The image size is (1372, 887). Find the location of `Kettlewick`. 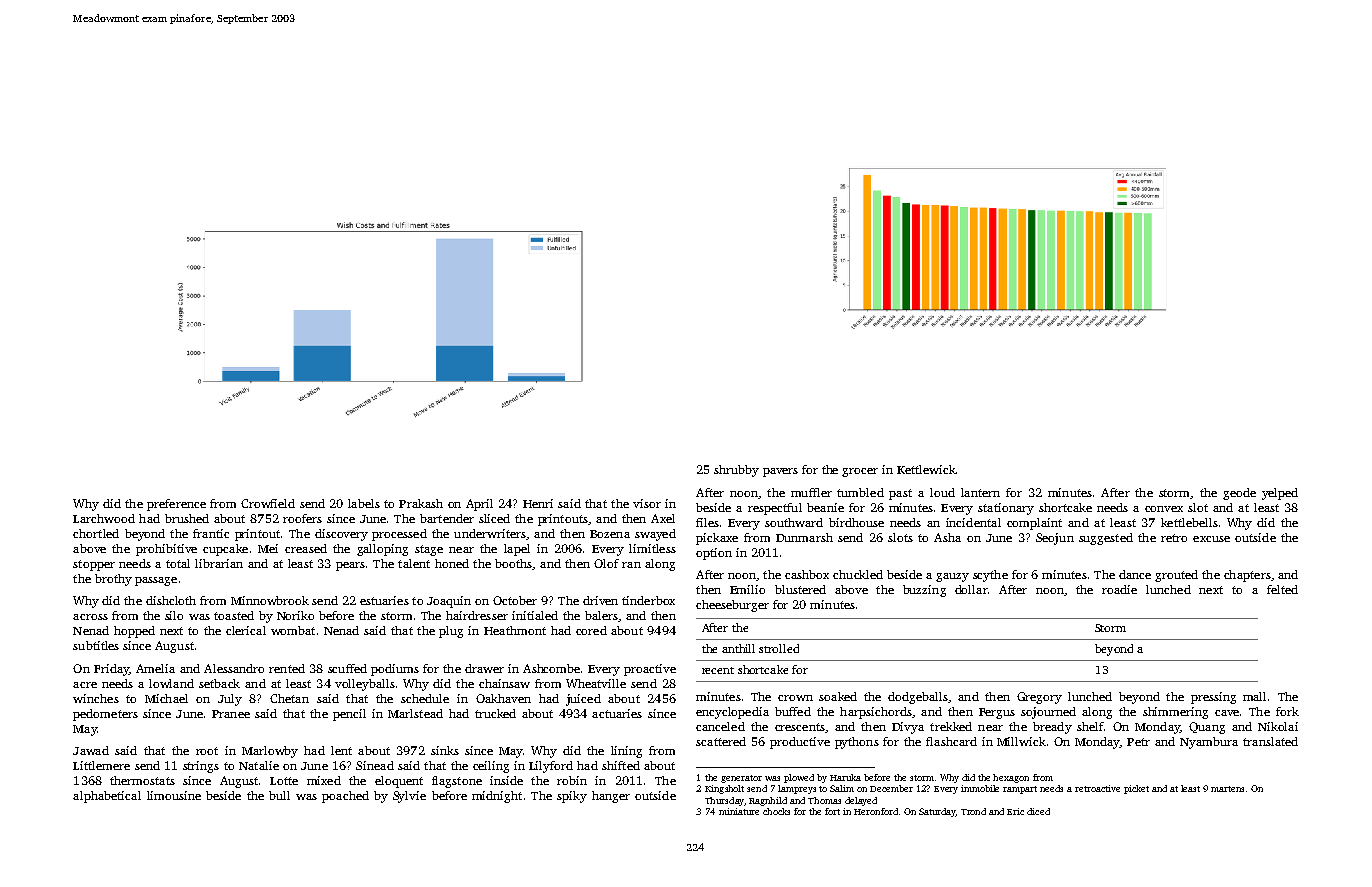

Kettlewick is located at coordinates (926, 469).
